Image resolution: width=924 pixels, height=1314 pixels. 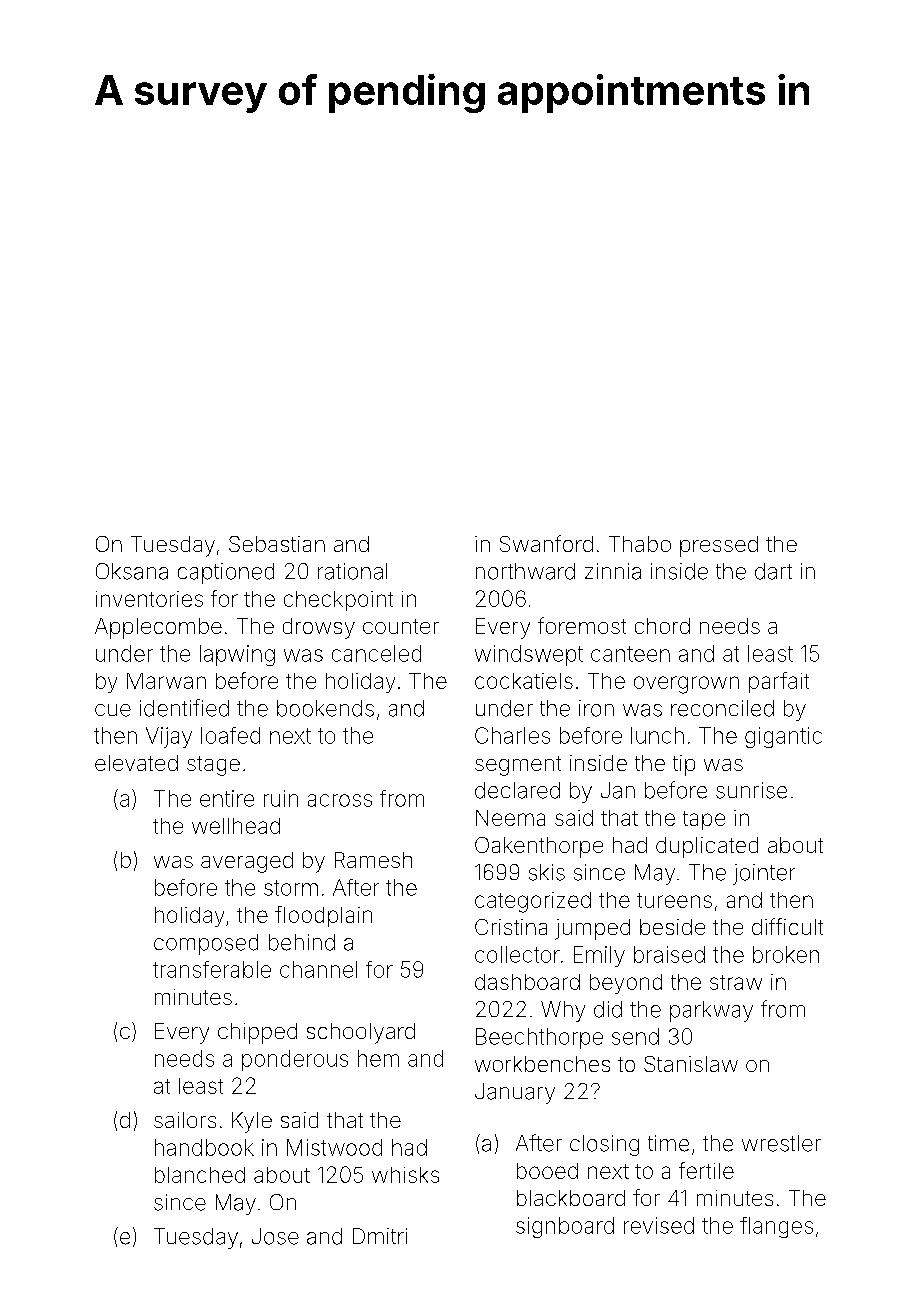 What do you see at coordinates (257, 1033) in the page?
I see `chipped` at bounding box center [257, 1033].
